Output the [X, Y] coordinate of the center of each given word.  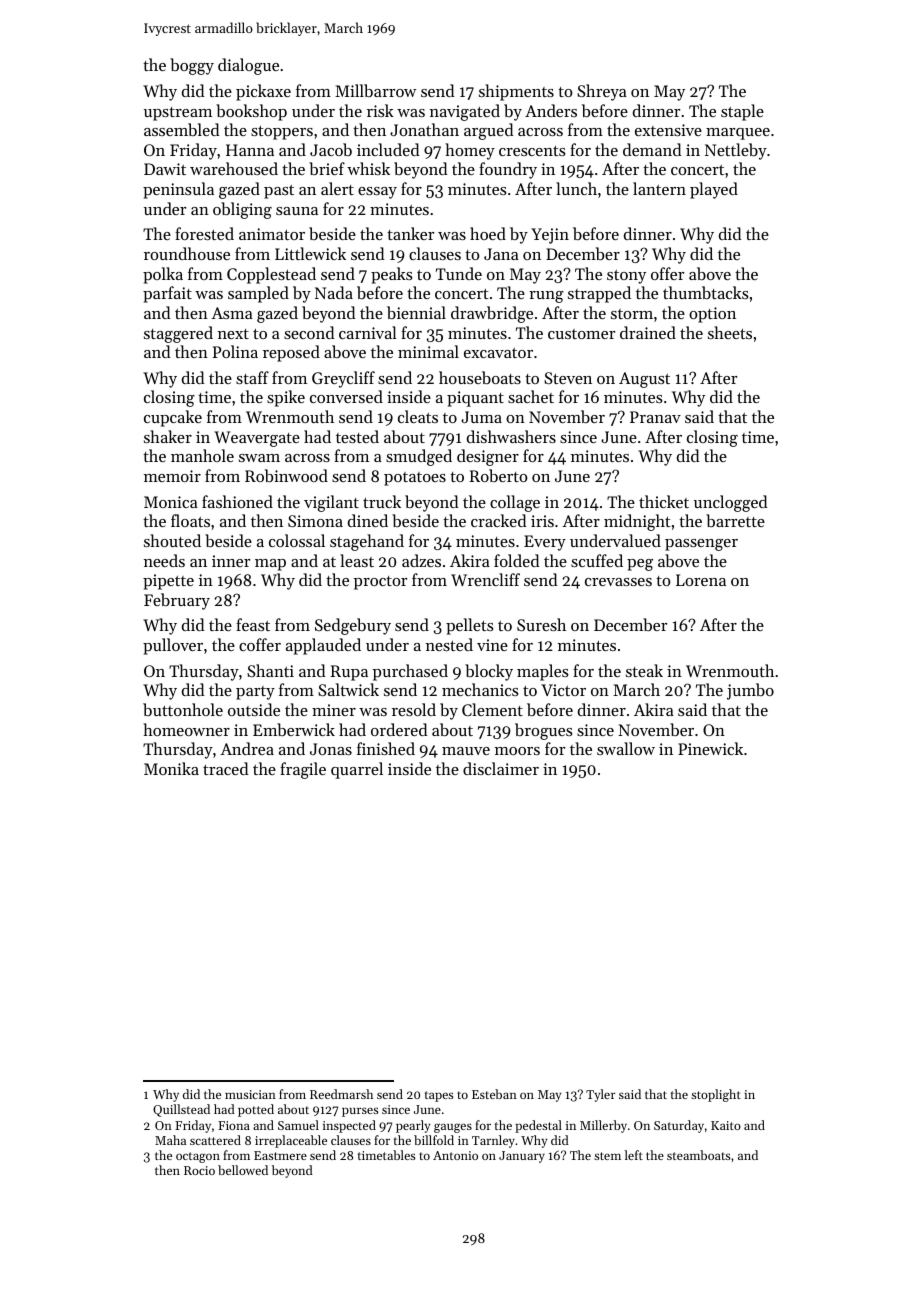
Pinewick [710, 748]
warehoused [234, 168]
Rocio [199, 1170]
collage [515, 503]
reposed [291, 353]
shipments [516, 92]
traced [225, 768]
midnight [637, 522]
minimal [428, 351]
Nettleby [736, 151]
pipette [168, 582]
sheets [730, 332]
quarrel [357, 770]
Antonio [455, 1155]
